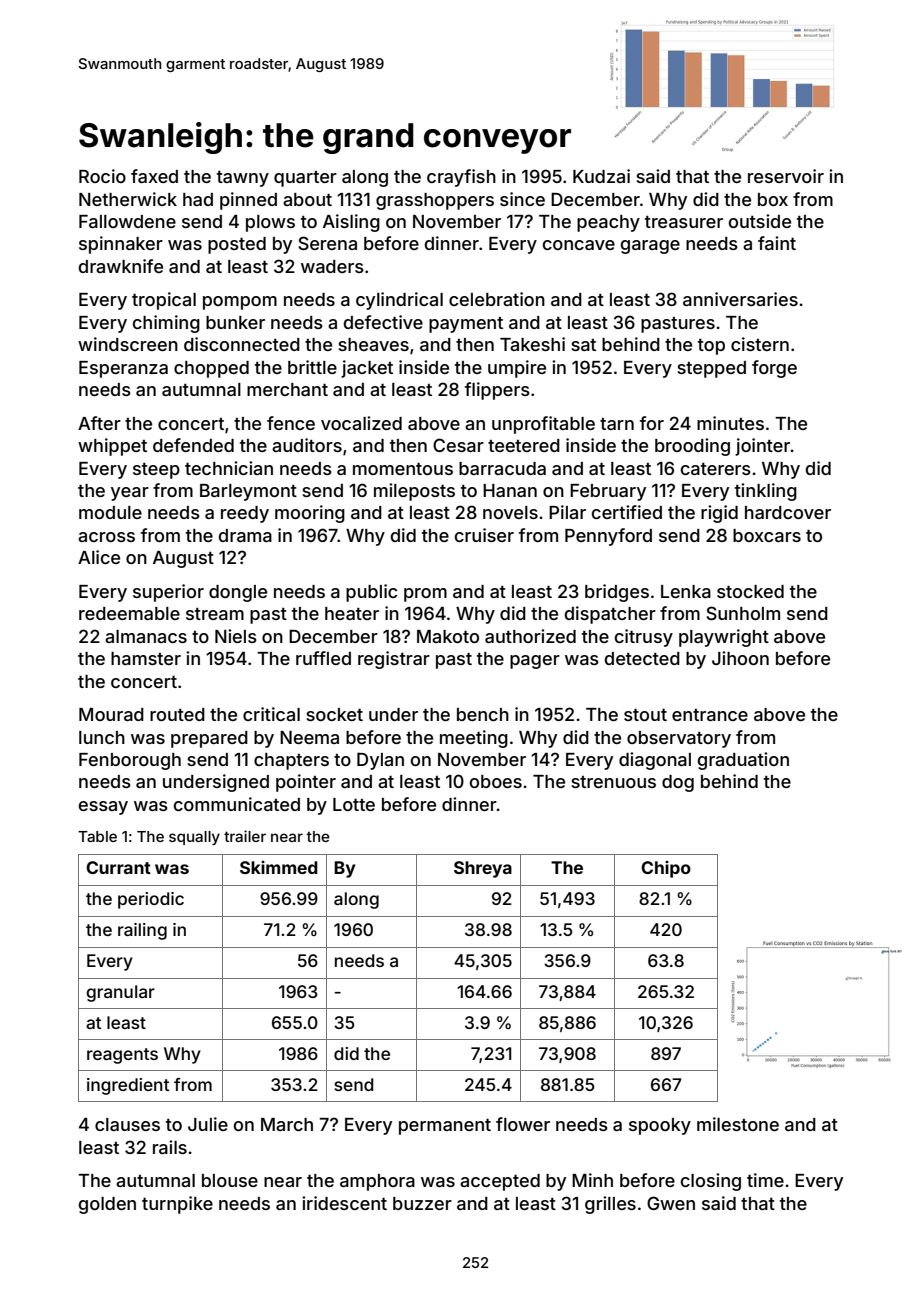 The height and width of the page is (1314, 924). I want to click on meeting, so click(474, 739).
